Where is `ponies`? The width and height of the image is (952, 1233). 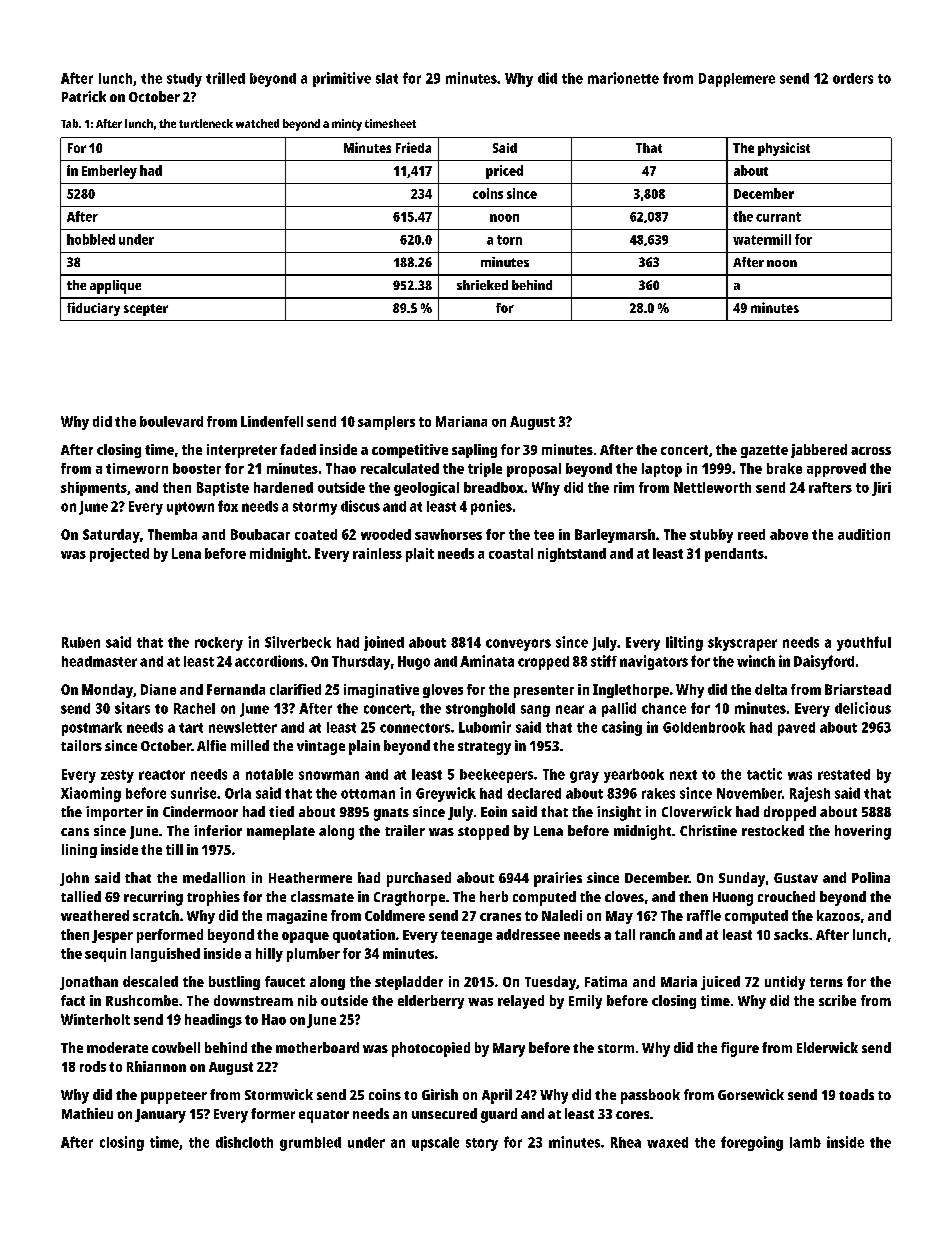 ponies is located at coordinates (491, 507).
